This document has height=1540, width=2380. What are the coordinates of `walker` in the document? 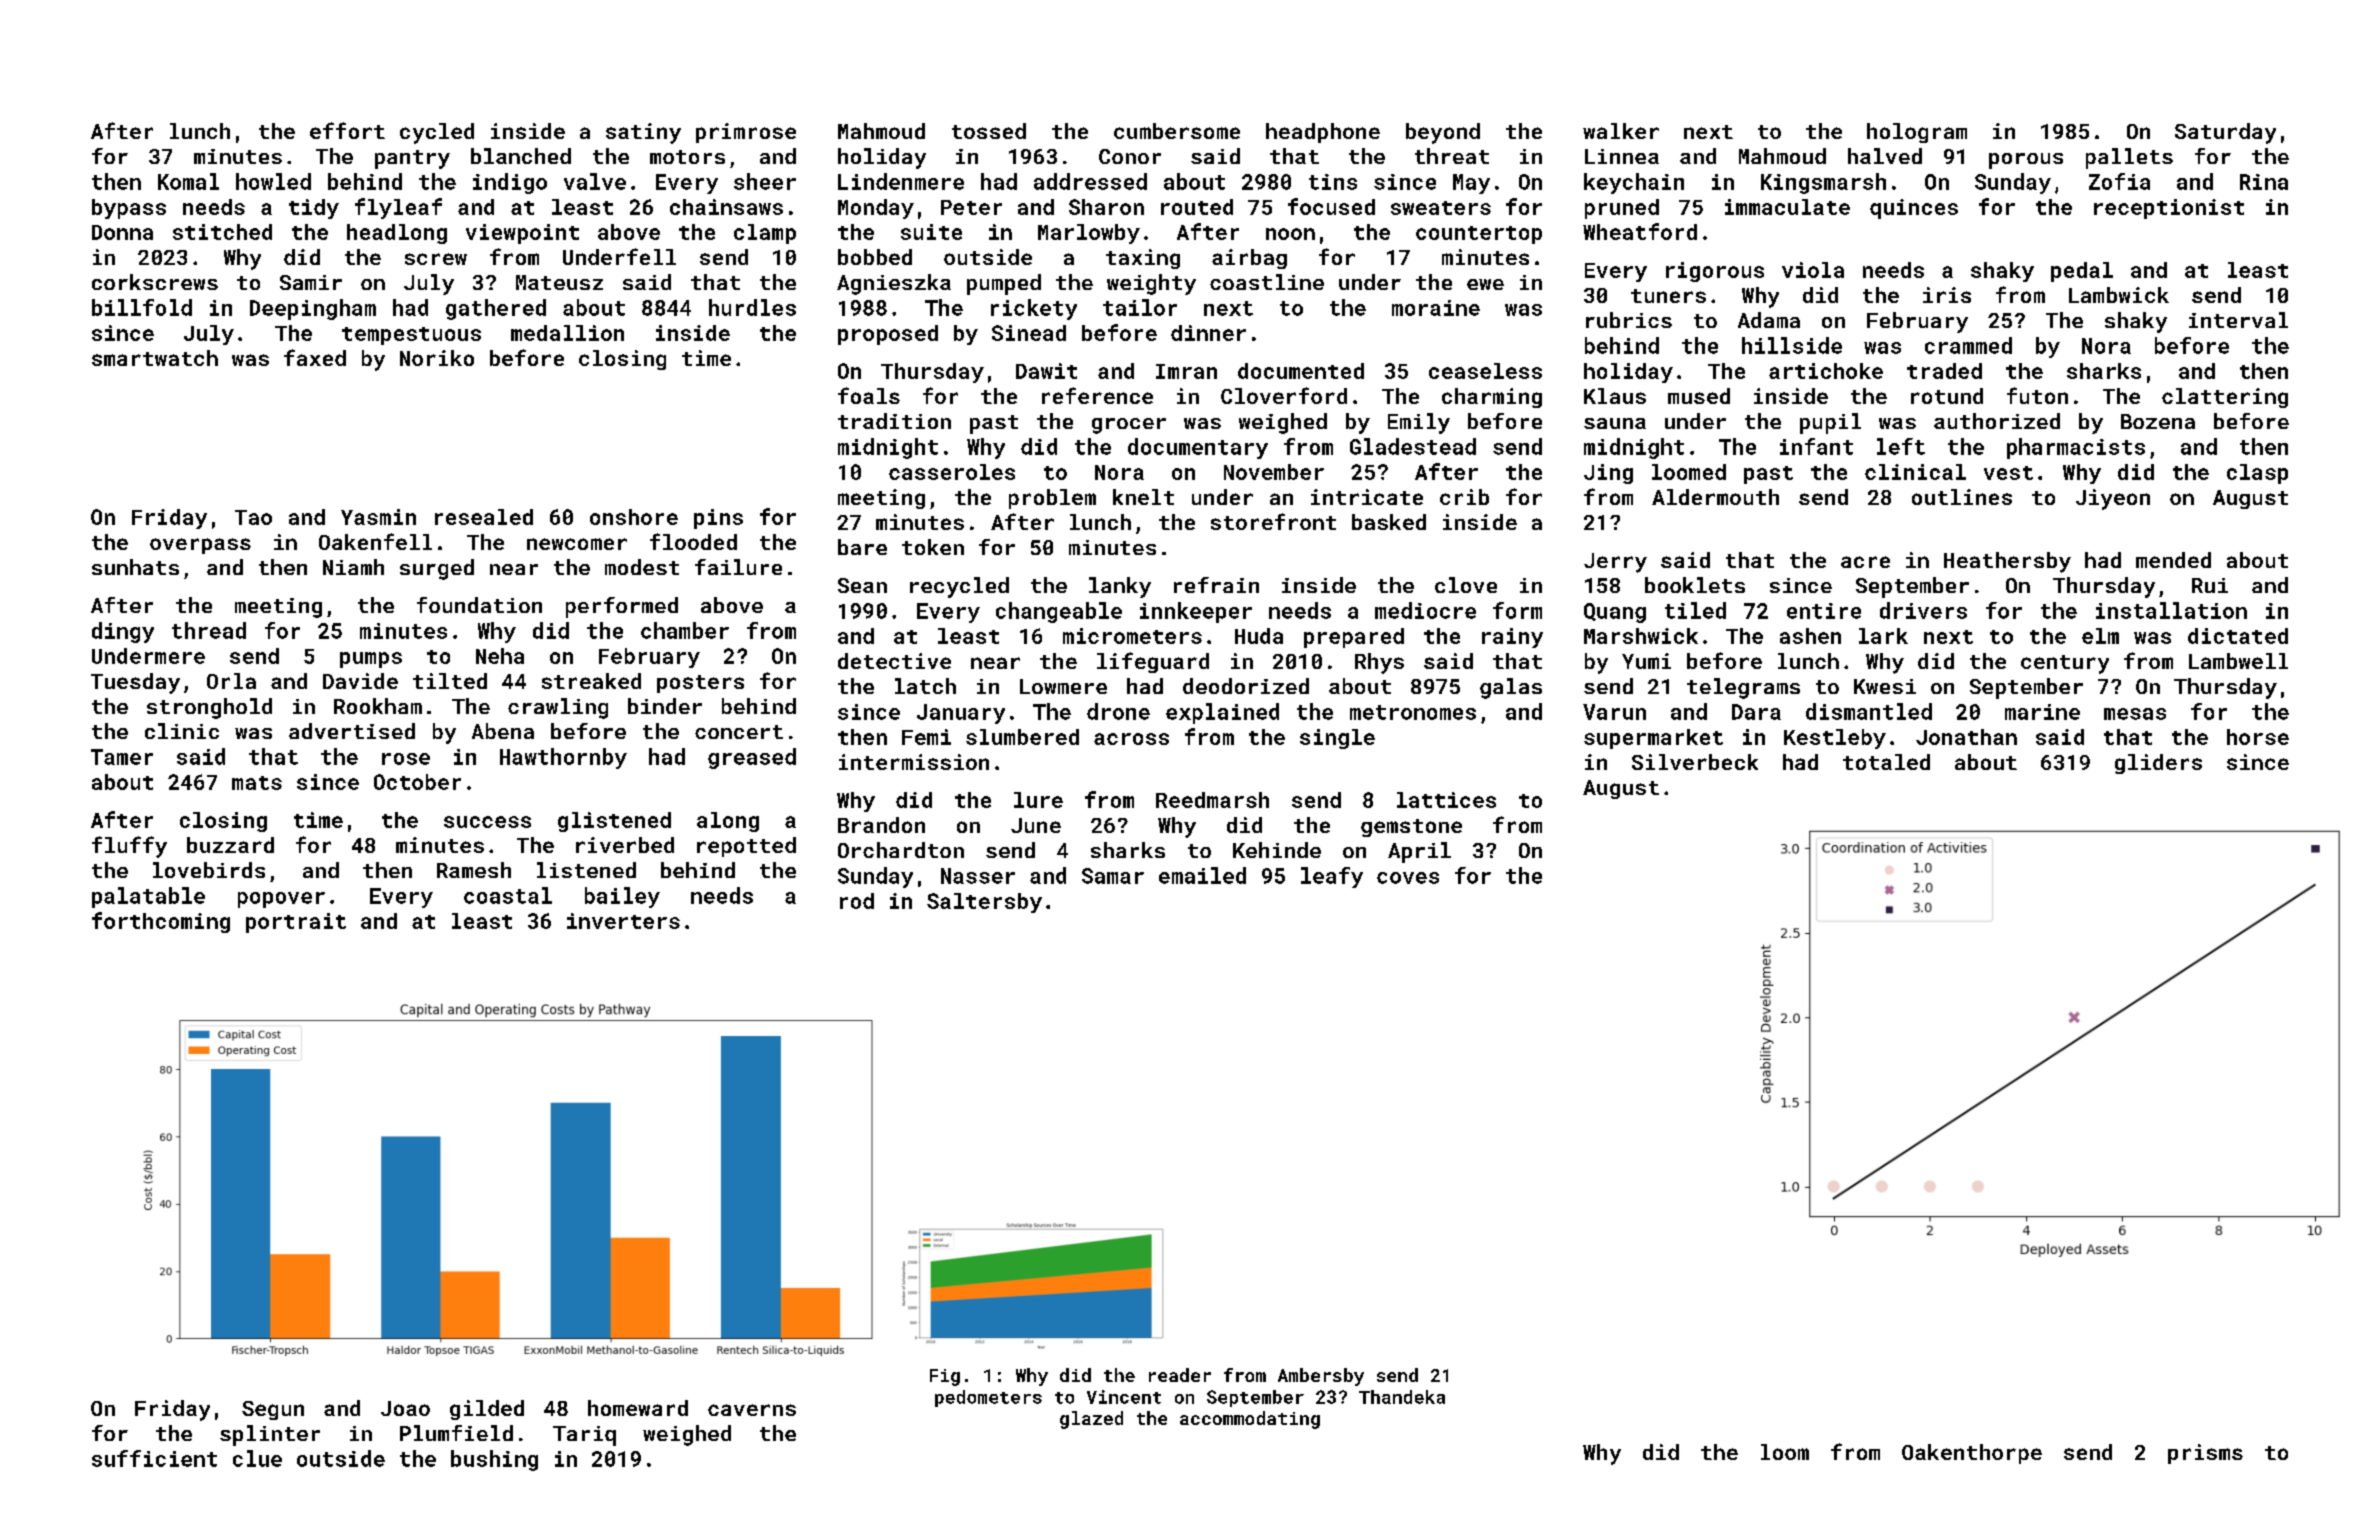 It's located at (1621, 131).
